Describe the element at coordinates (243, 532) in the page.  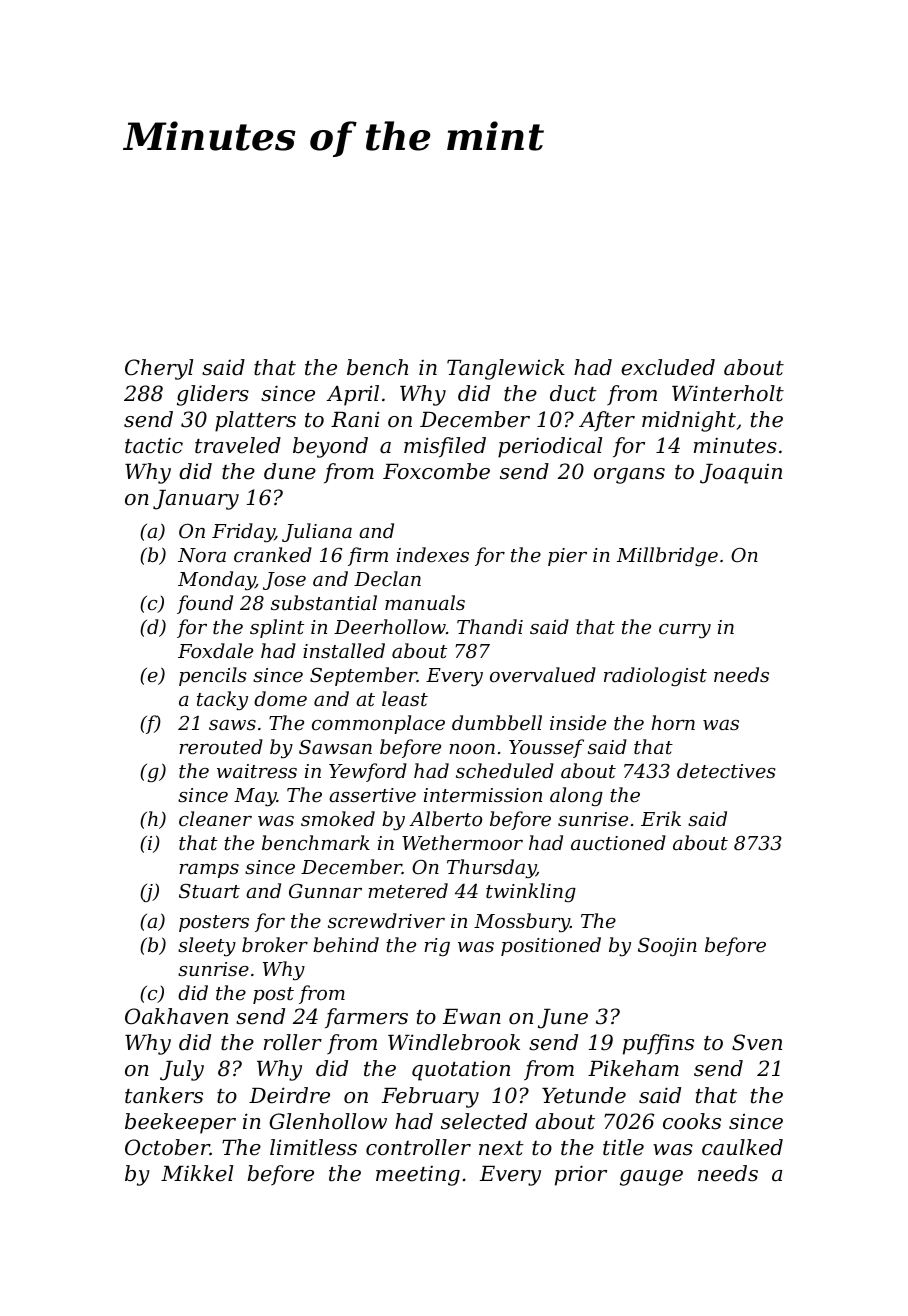
I see `Friday` at that location.
